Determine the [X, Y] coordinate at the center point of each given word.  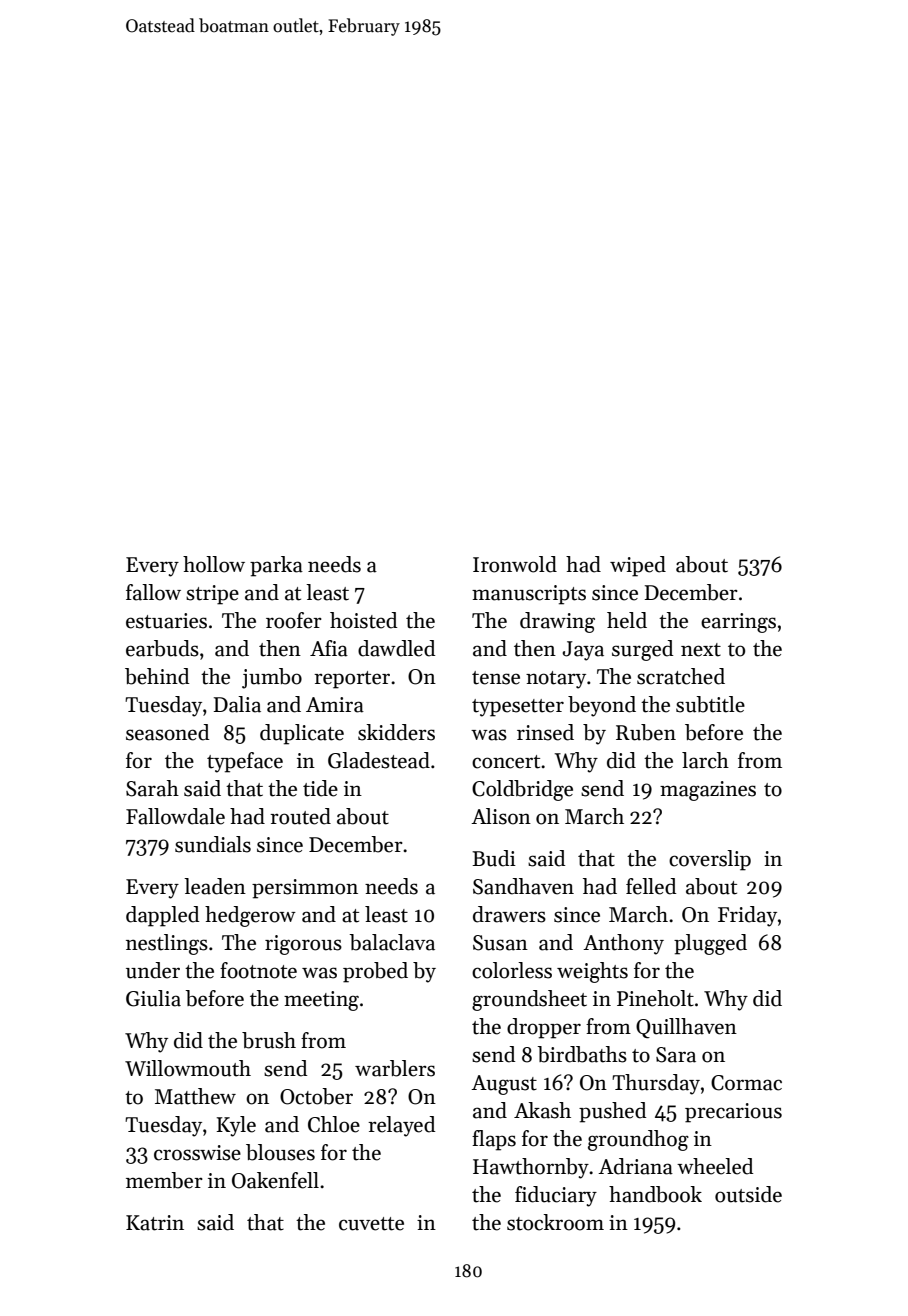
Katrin [155, 1223]
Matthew [195, 1096]
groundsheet [529, 1000]
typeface [245, 762]
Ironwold [515, 564]
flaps [494, 1140]
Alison [501, 816]
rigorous [303, 945]
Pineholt [655, 998]
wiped [638, 566]
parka [276, 566]
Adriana [635, 1166]
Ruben [646, 732]
